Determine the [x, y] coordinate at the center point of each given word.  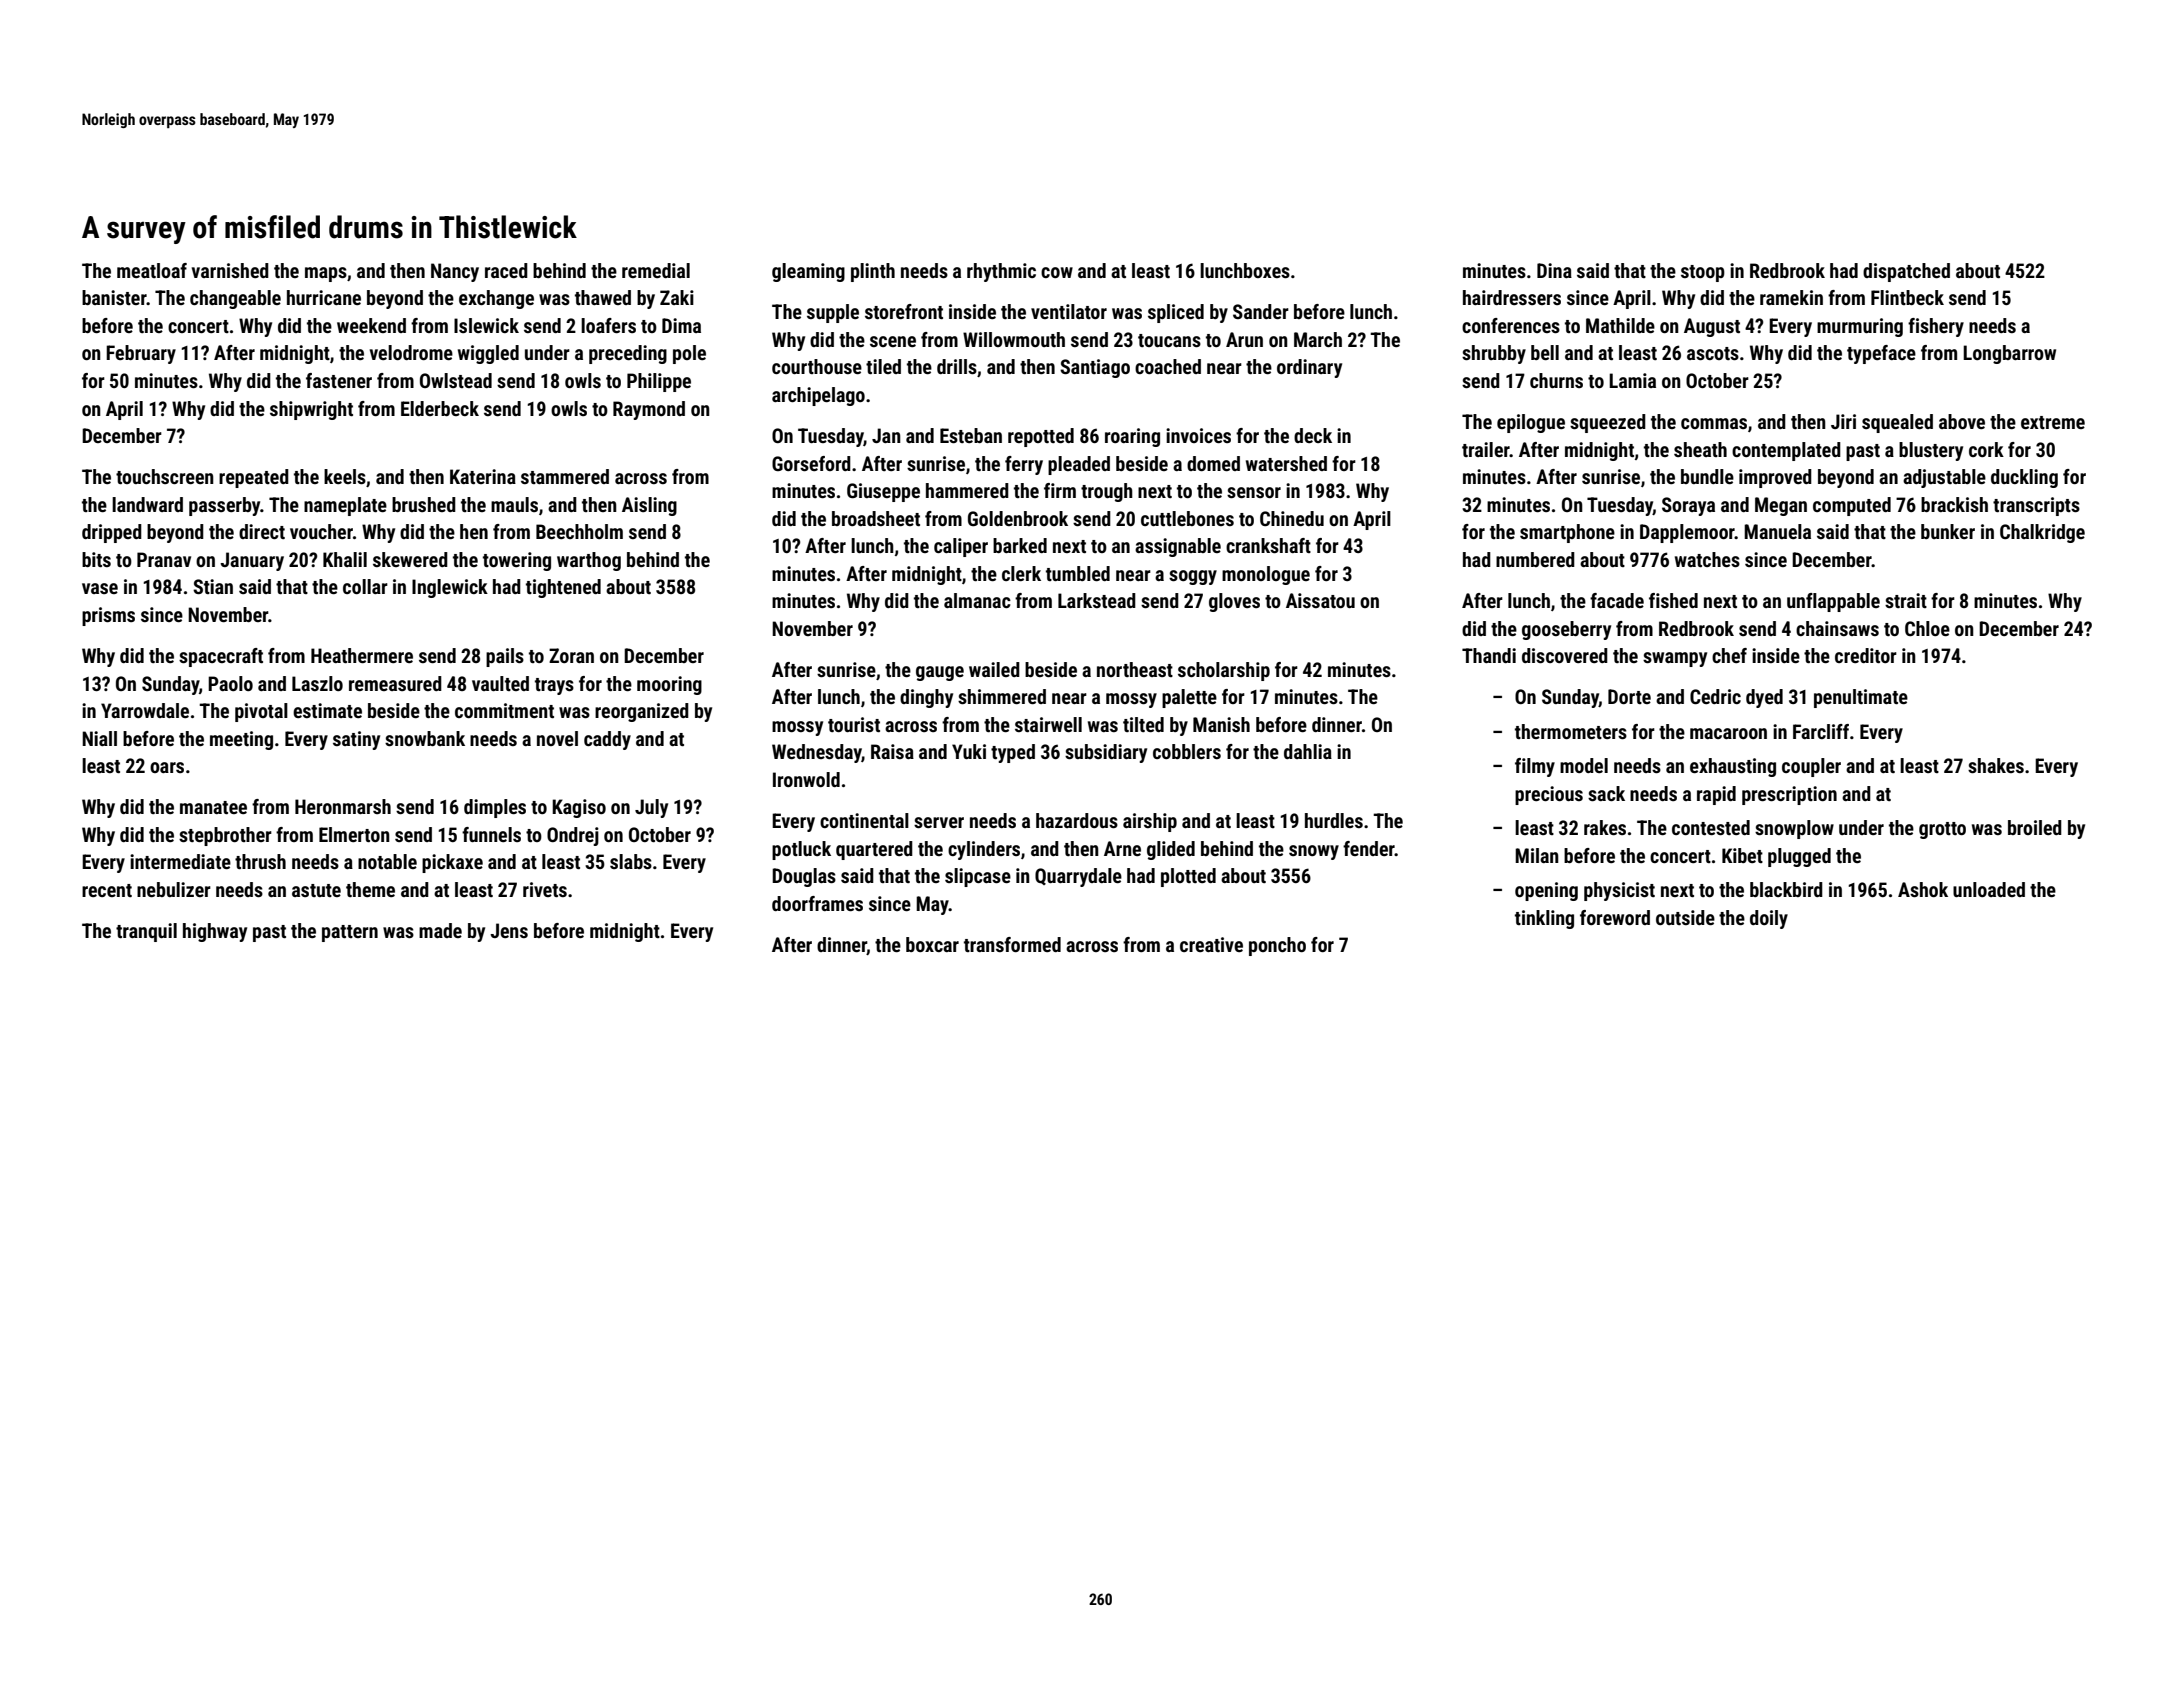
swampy [1675, 659]
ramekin [1791, 297]
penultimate [1861, 698]
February [141, 354]
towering [517, 561]
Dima [681, 325]
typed [1013, 753]
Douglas [804, 877]
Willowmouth [1014, 339]
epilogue [1531, 423]
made [440, 930]
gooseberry [1566, 630]
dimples [495, 808]
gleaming [808, 272]
